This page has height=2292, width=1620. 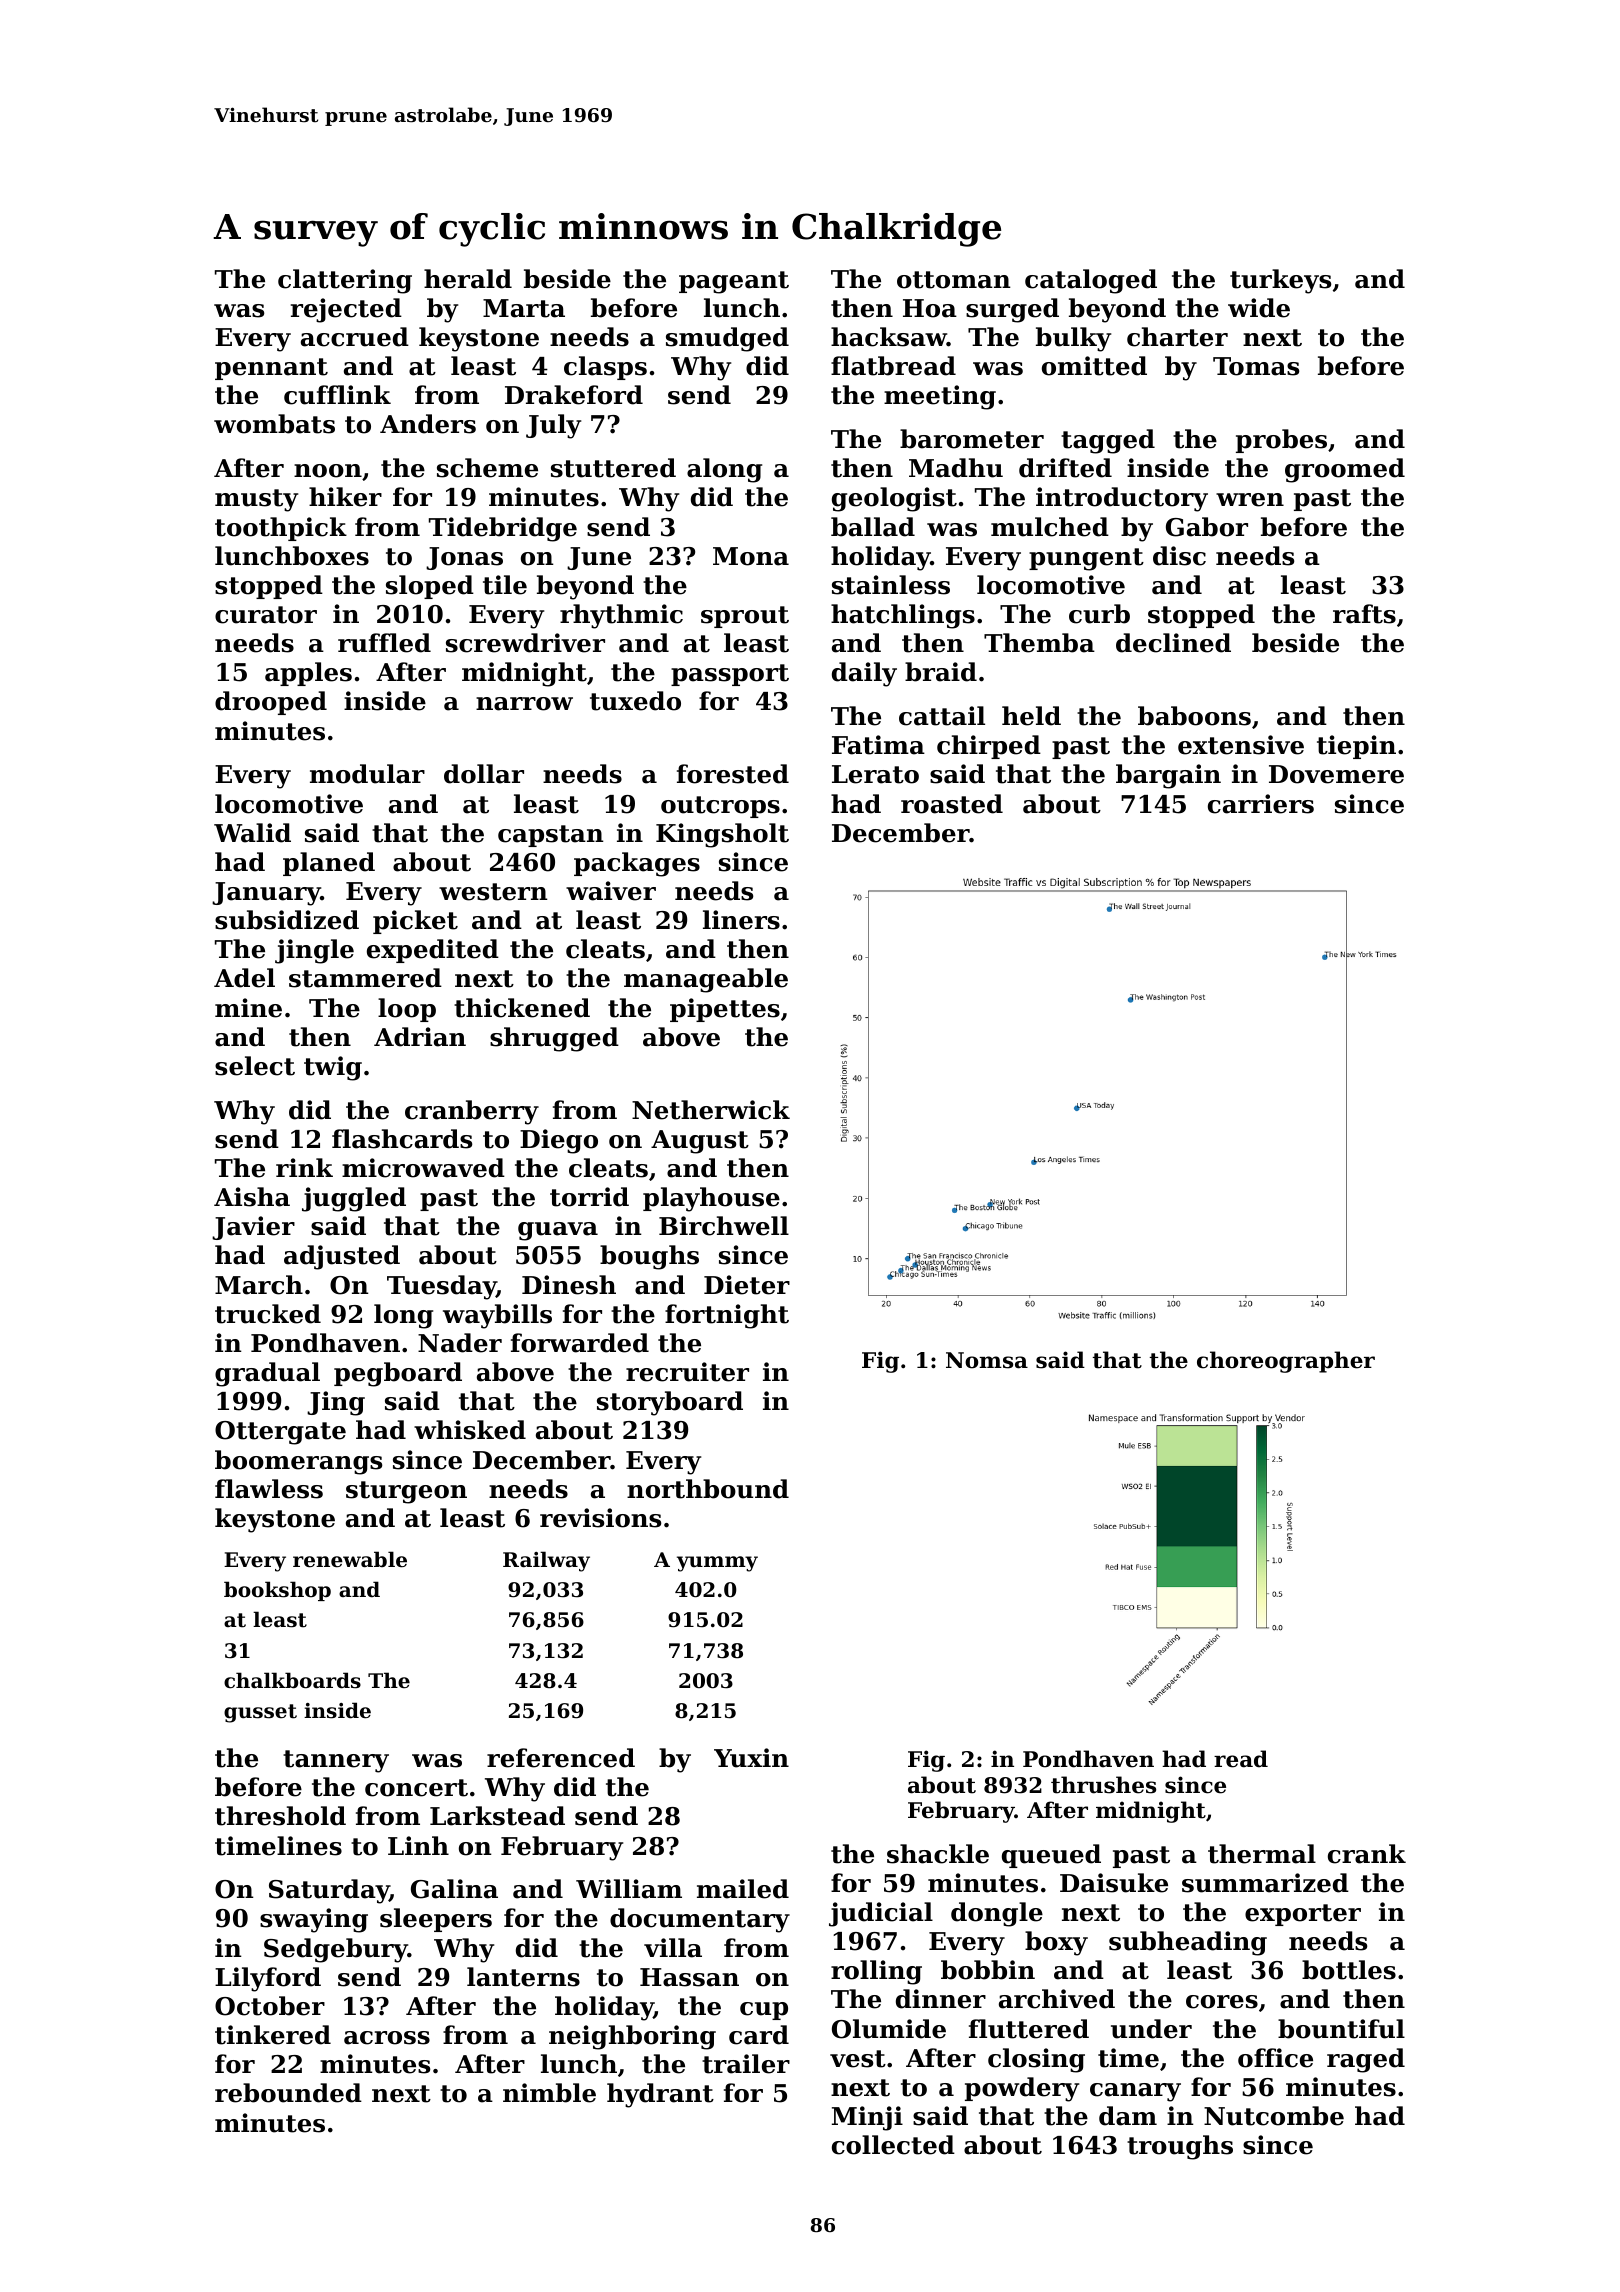 I want to click on stammered, so click(x=365, y=978).
